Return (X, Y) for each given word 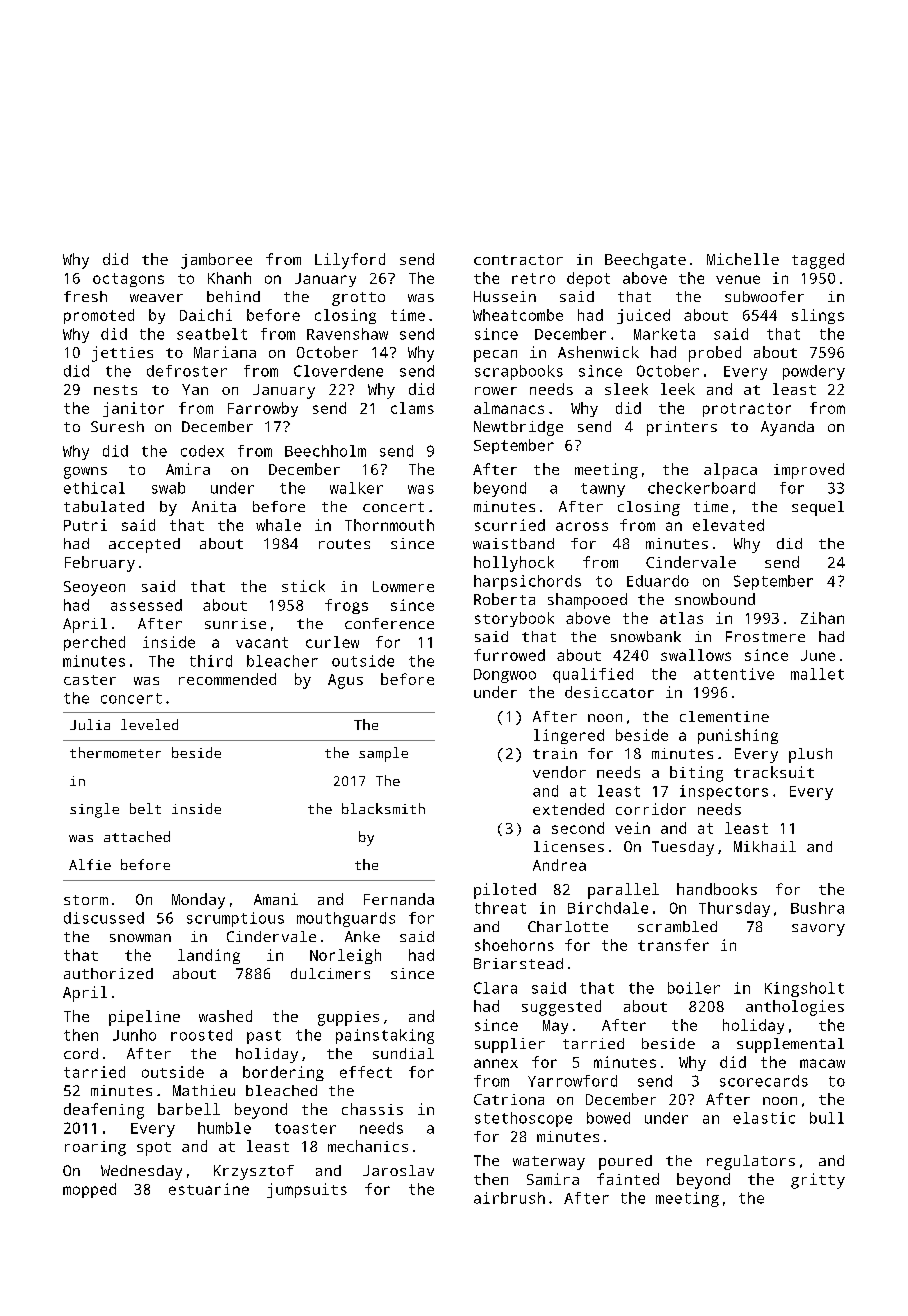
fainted (628, 1179)
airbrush (509, 1198)
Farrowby (263, 409)
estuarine (209, 1189)
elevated (728, 525)
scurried (510, 525)
